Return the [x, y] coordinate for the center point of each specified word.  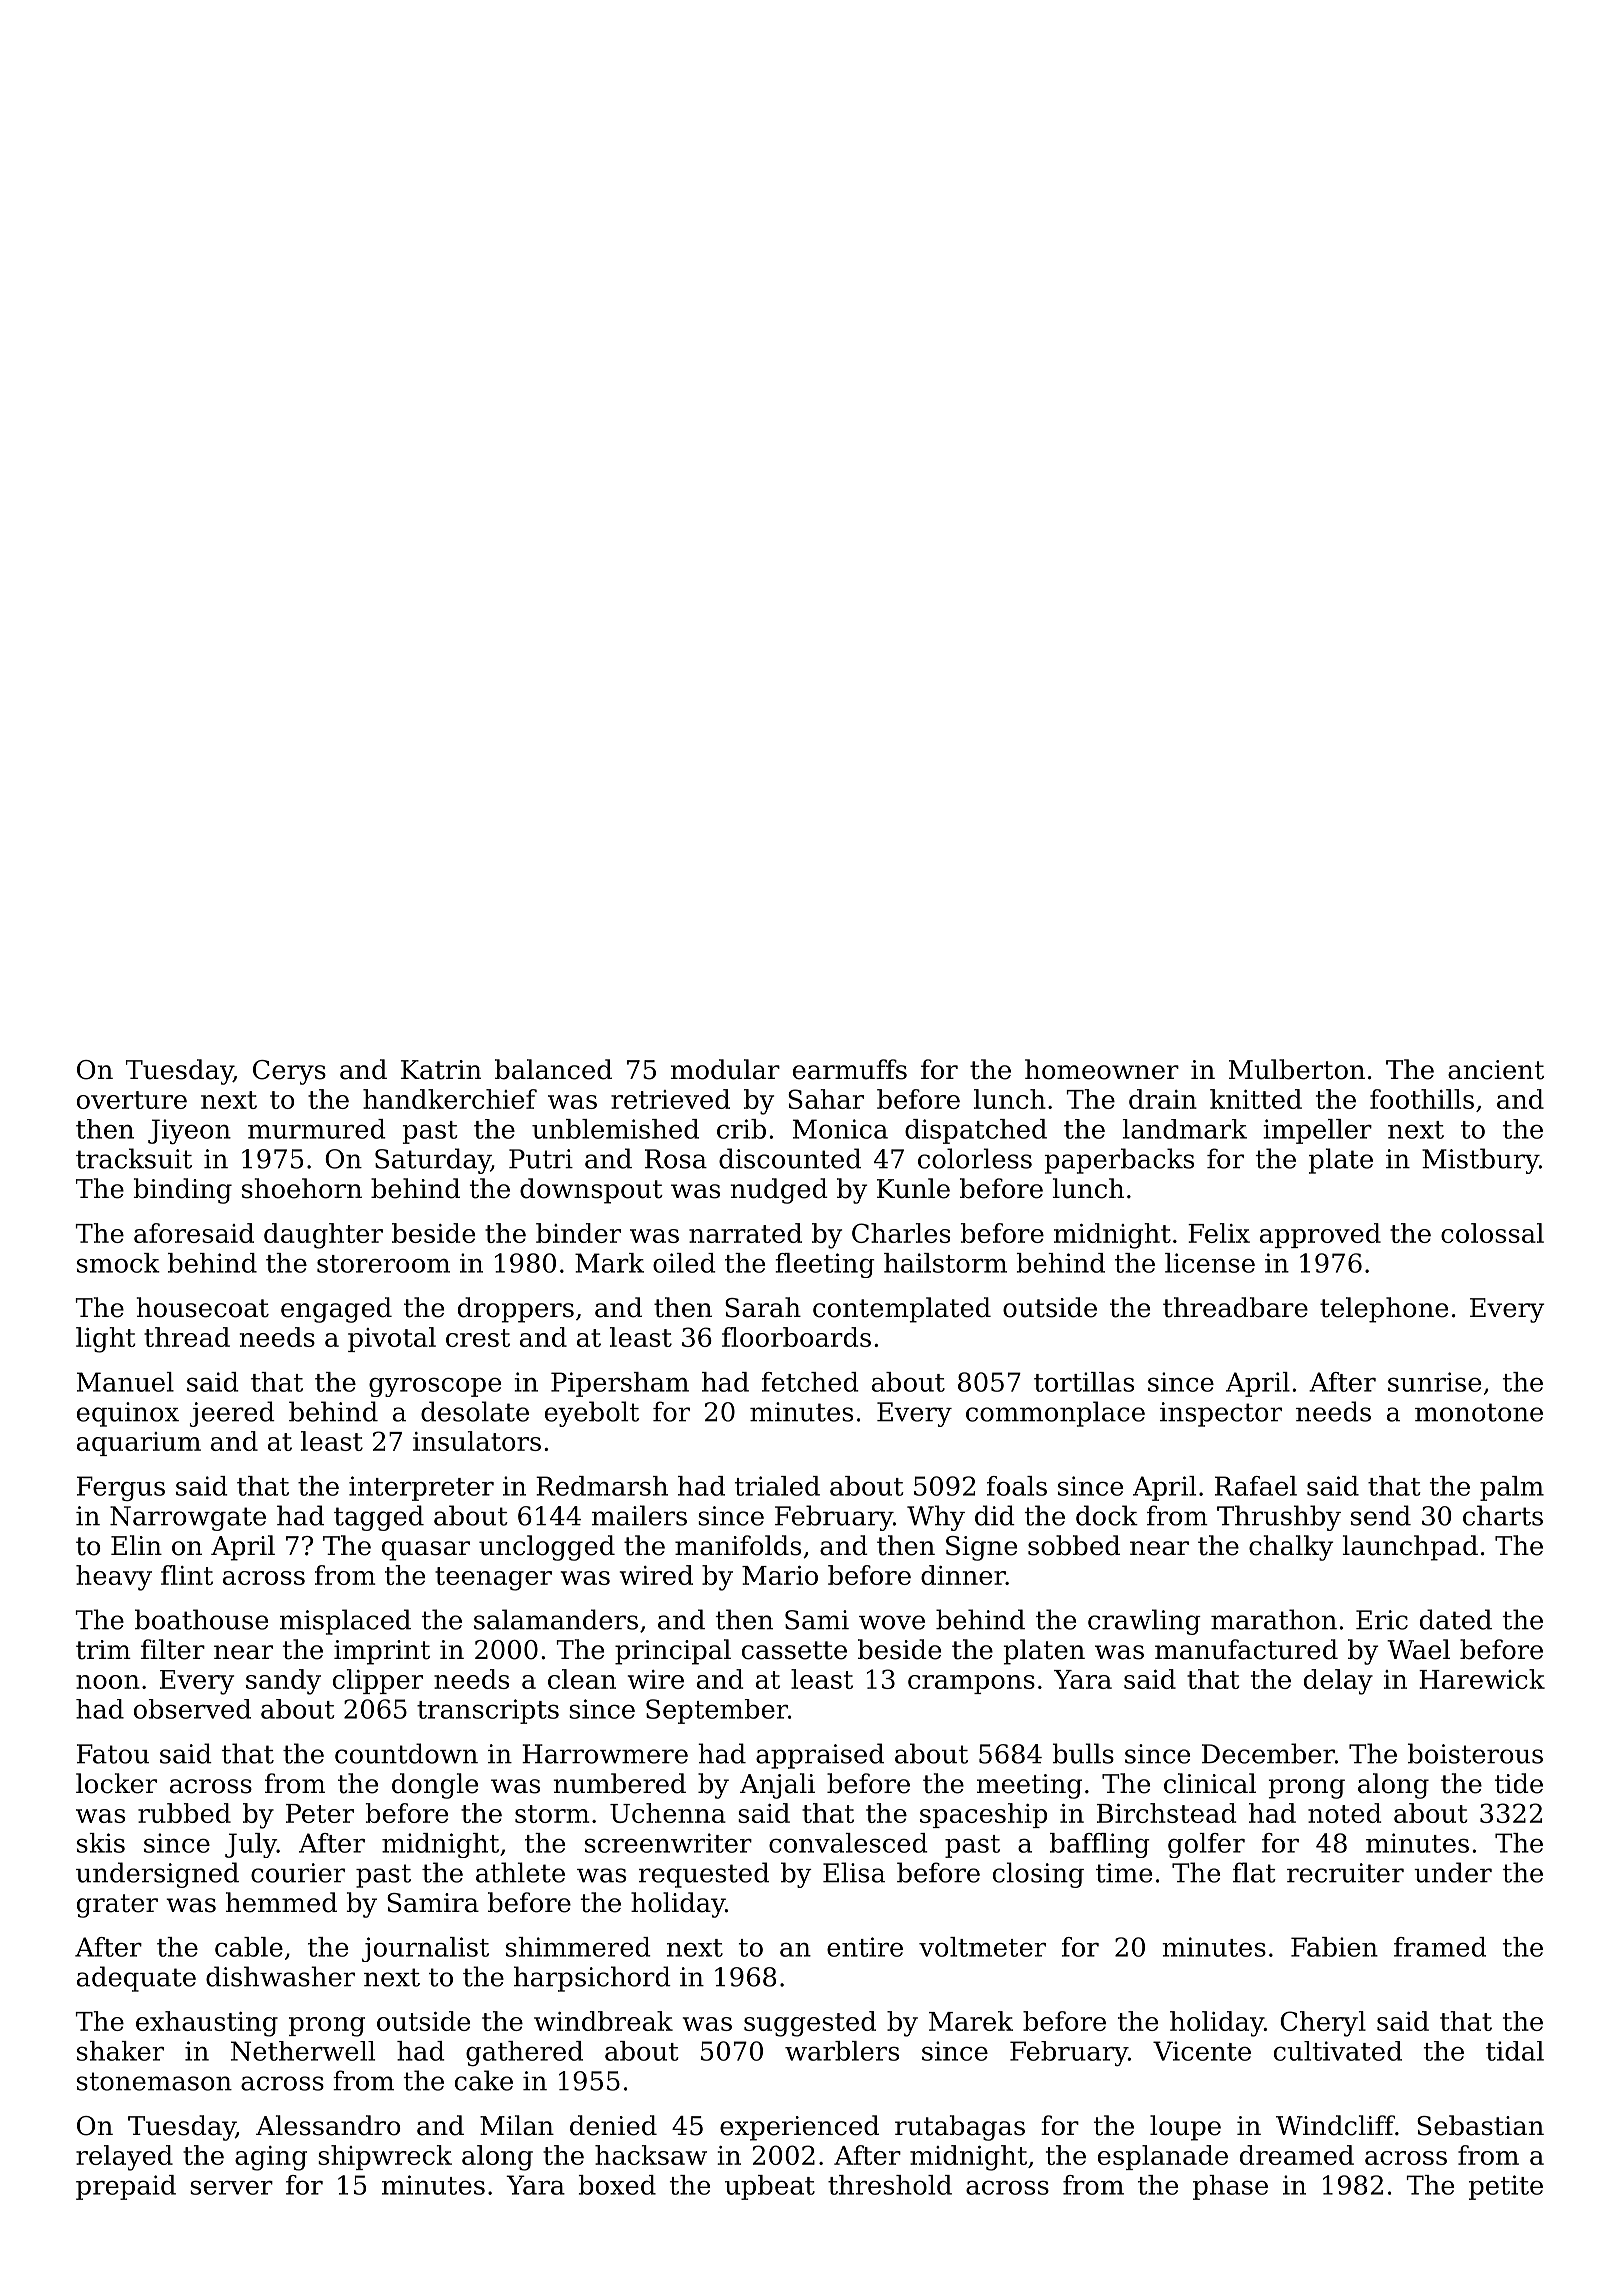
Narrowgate [188, 1518]
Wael [1418, 1649]
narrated [745, 1233]
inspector [1221, 1414]
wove [892, 1622]
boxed [617, 2185]
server [231, 2187]
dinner [963, 1575]
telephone [1384, 1310]
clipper [378, 1681]
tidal [1515, 2051]
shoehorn [302, 1188]
